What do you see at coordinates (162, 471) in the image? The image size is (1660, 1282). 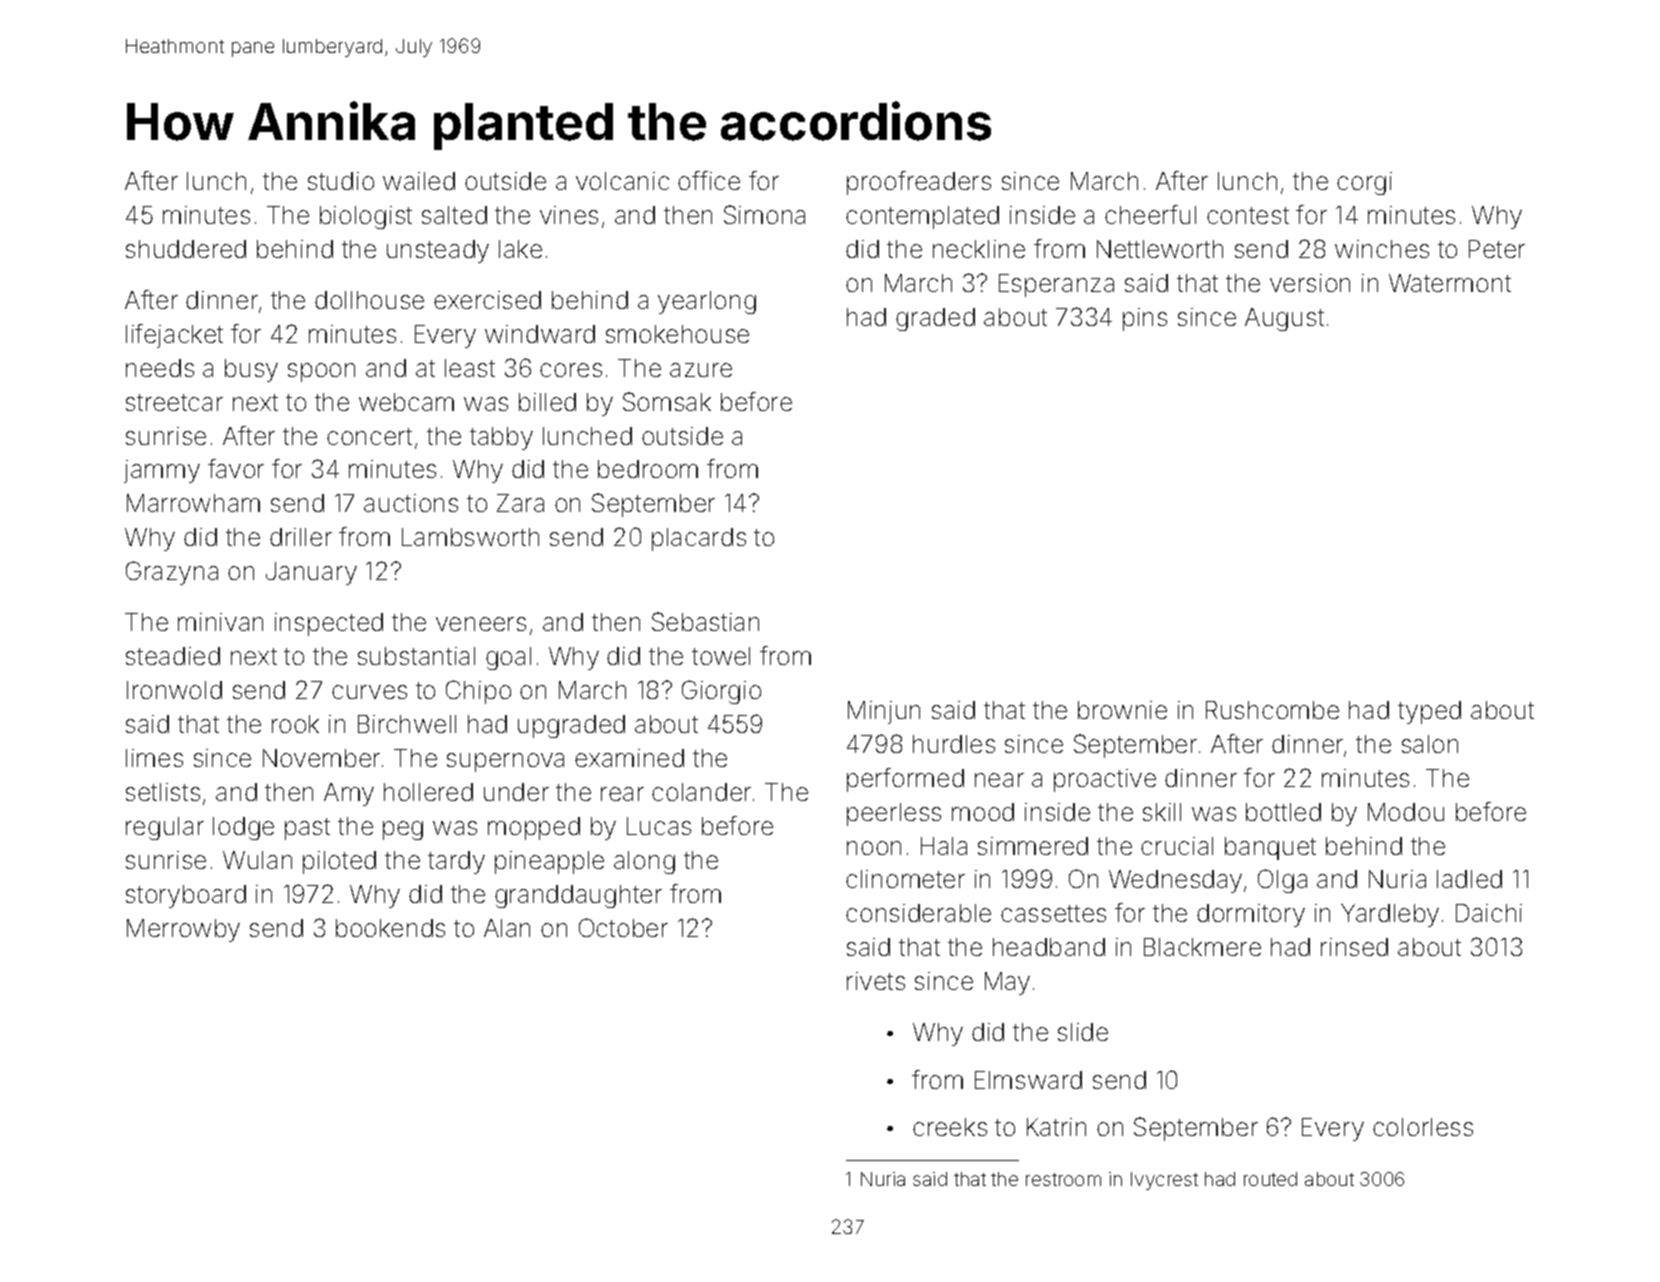 I see `jammy` at bounding box center [162, 471].
